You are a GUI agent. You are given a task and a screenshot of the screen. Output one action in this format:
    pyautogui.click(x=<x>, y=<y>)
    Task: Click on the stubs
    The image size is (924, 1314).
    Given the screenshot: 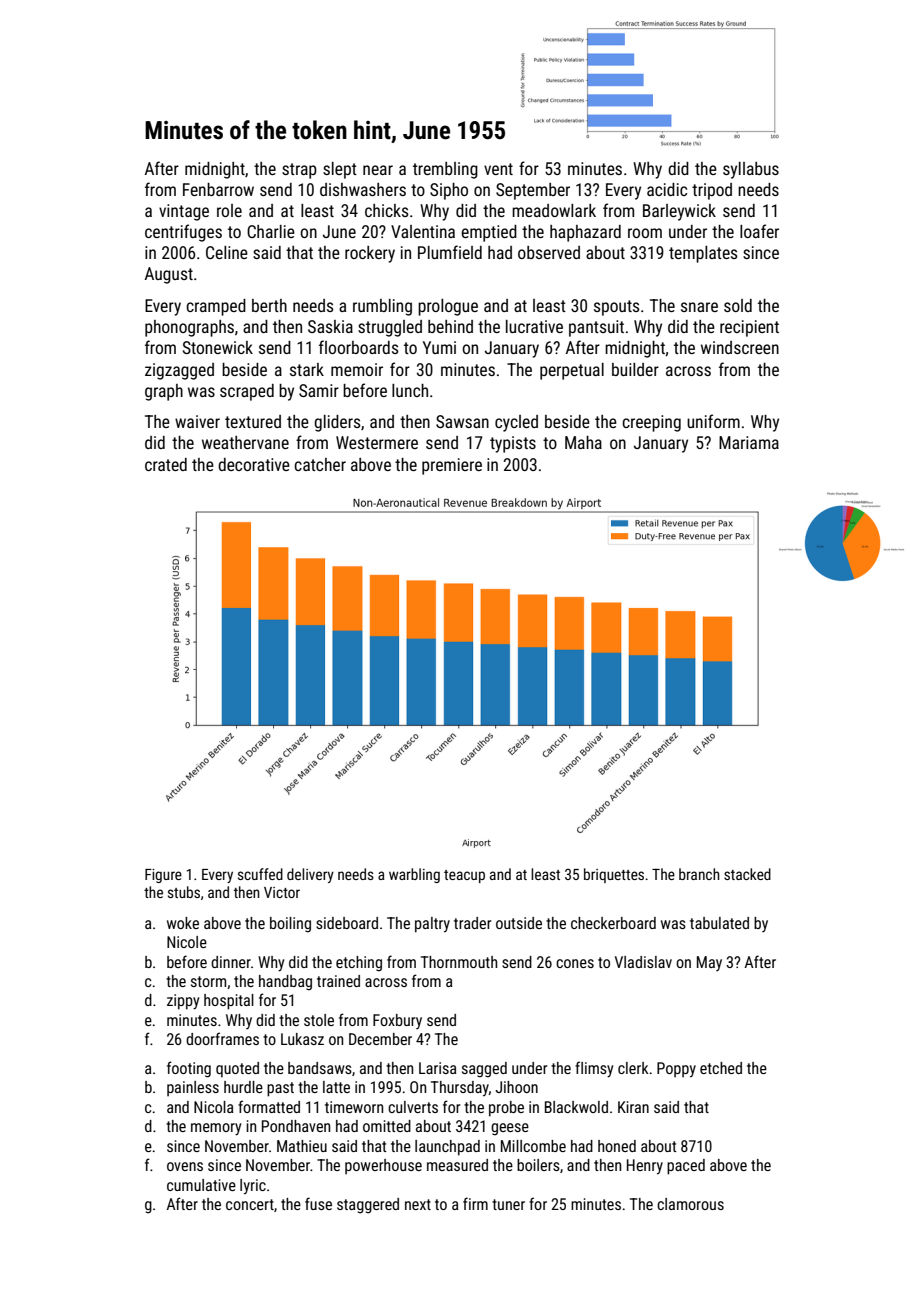 What is the action you would take?
    pyautogui.click(x=184, y=892)
